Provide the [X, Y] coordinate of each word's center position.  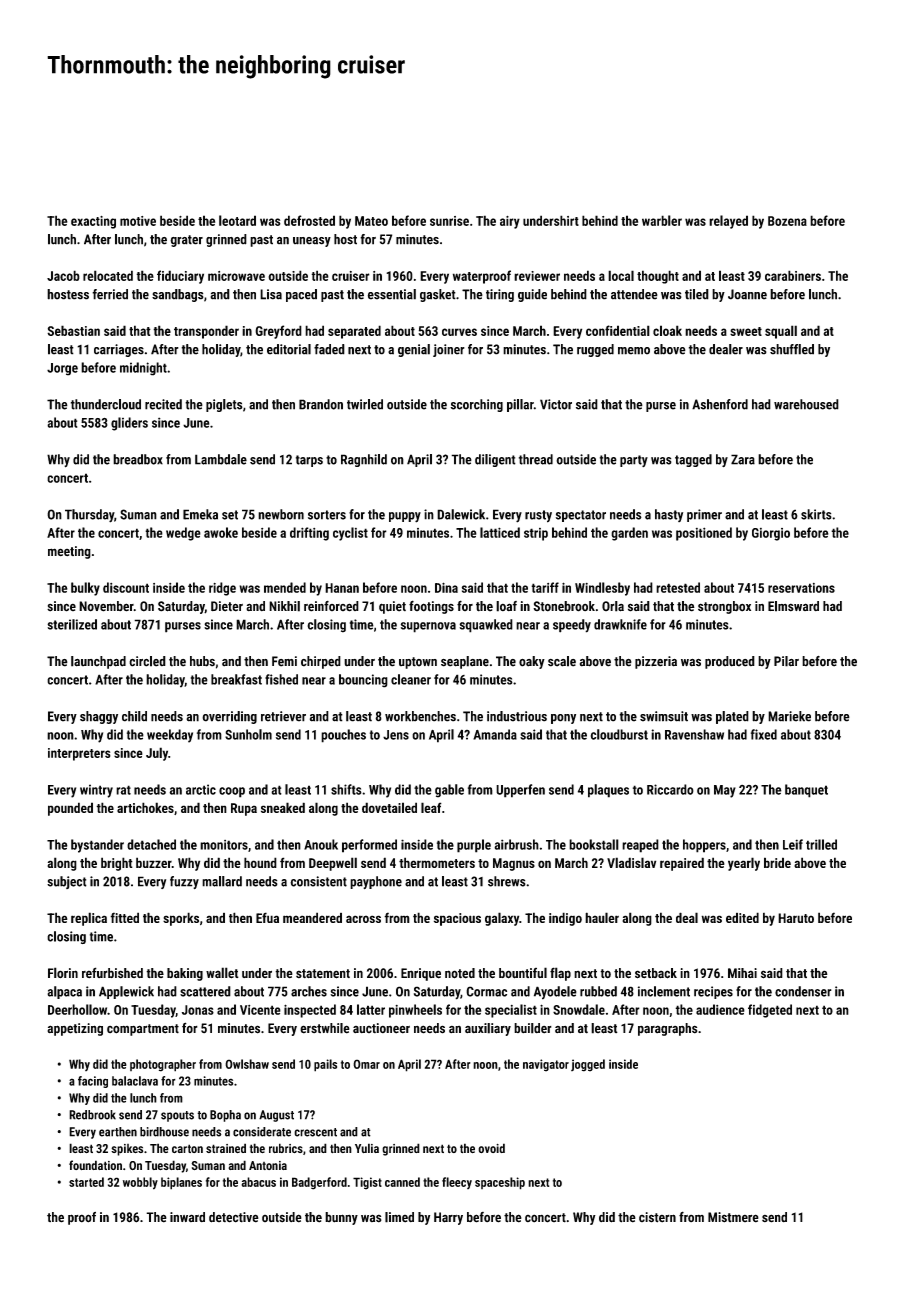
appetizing [75, 1029]
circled [147, 661]
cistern [657, 1217]
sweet [746, 331]
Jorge [62, 369]
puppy [405, 517]
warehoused [806, 404]
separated [354, 332]
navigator [546, 1065]
